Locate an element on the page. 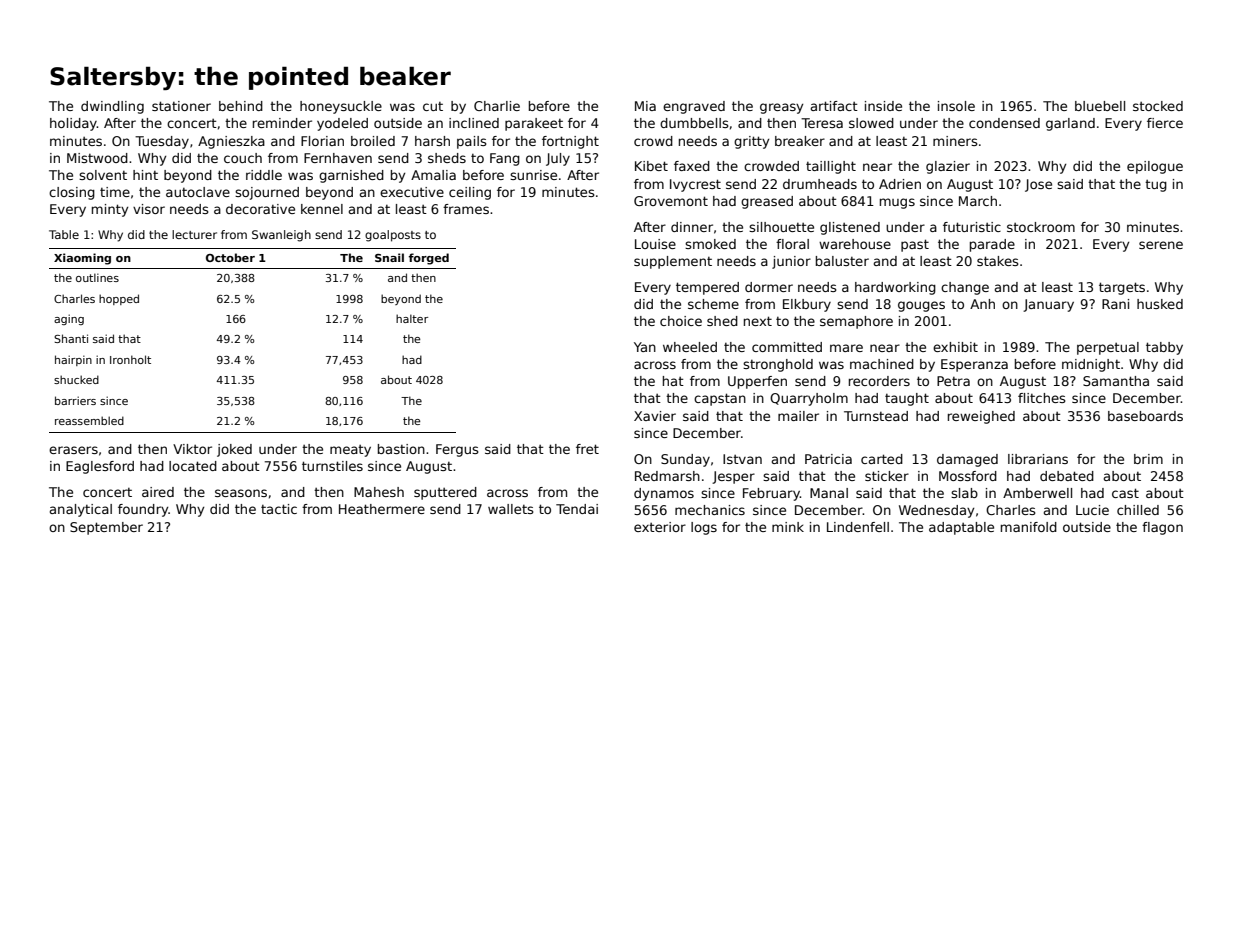  stockroom is located at coordinates (1041, 227).
